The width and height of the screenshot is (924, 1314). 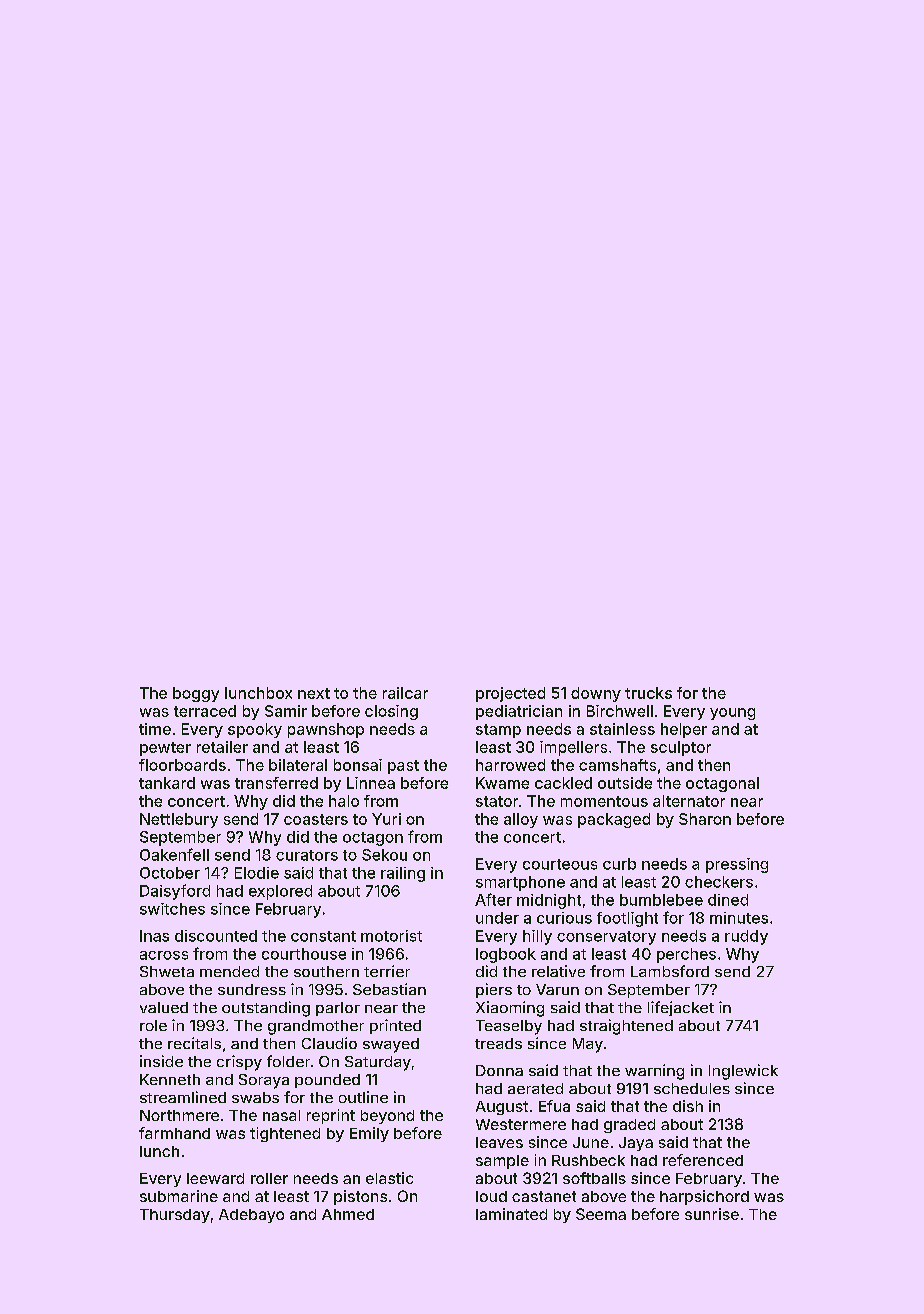 I want to click on alternator, so click(x=689, y=801).
